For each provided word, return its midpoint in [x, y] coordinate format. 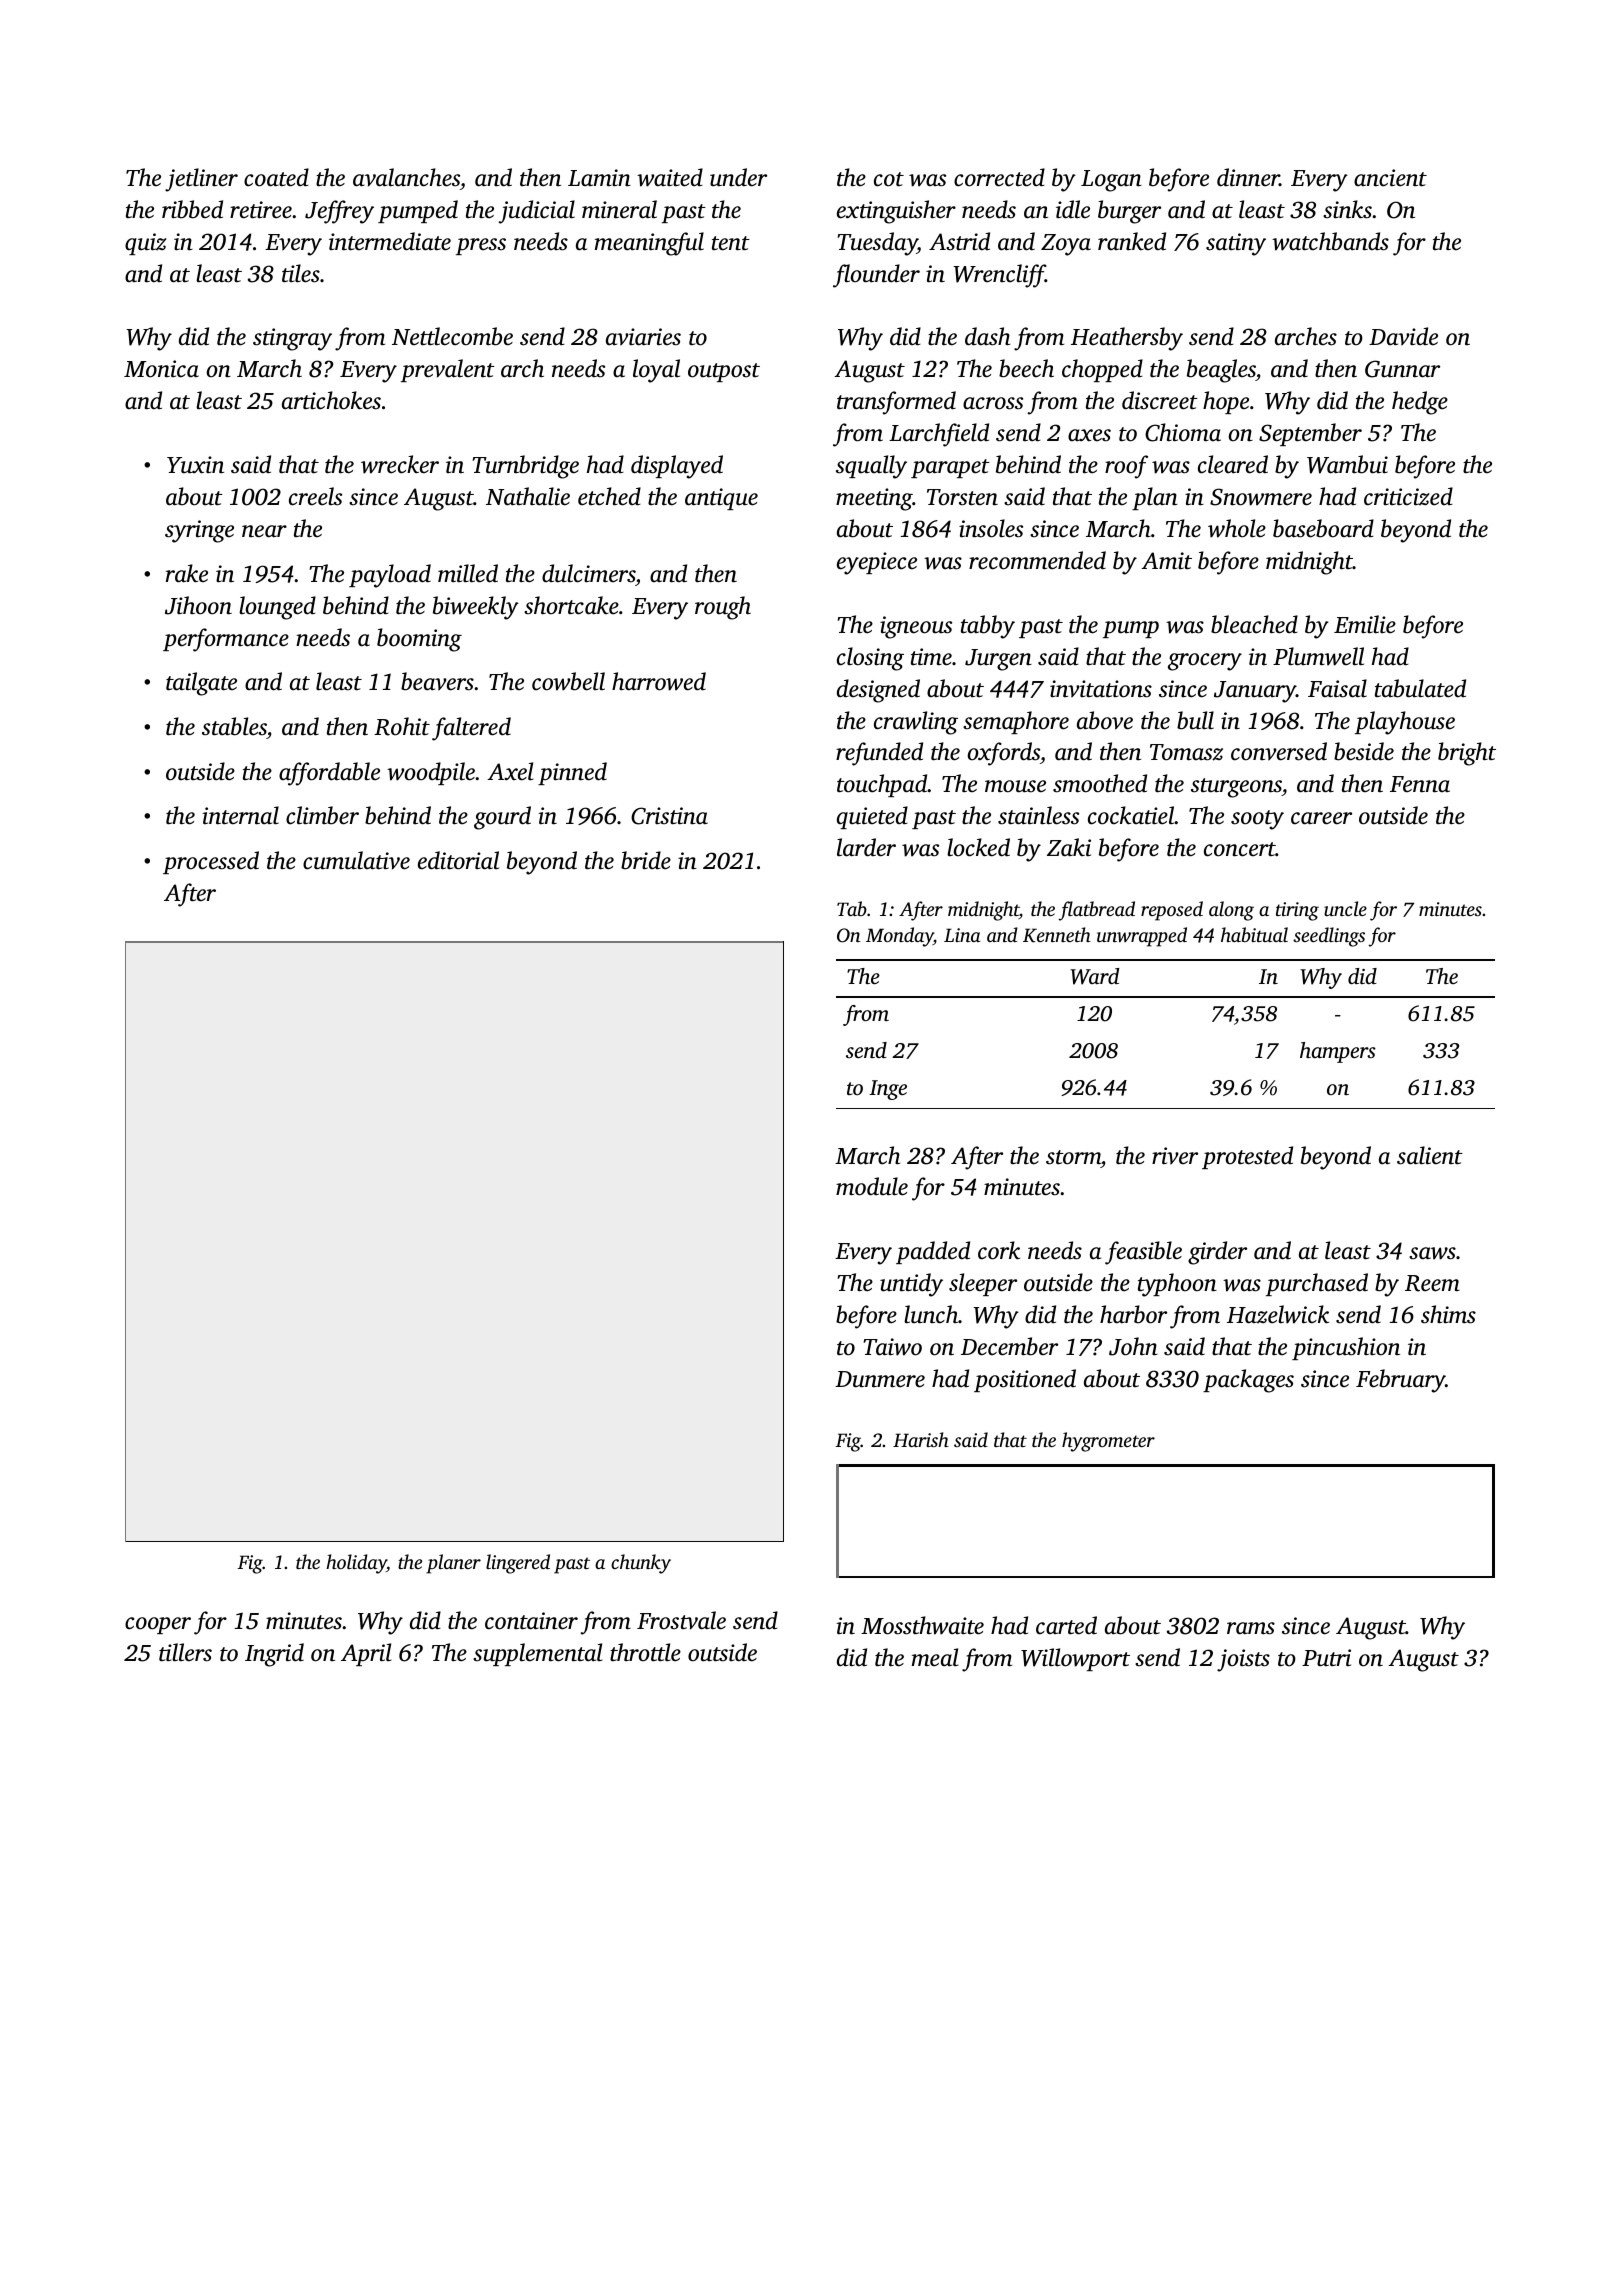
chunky [641, 1564]
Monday [899, 937]
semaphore [1016, 722]
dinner [1248, 177]
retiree [261, 210]
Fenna [1420, 784]
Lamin [599, 178]
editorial [458, 860]
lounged [277, 608]
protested [1247, 1157]
